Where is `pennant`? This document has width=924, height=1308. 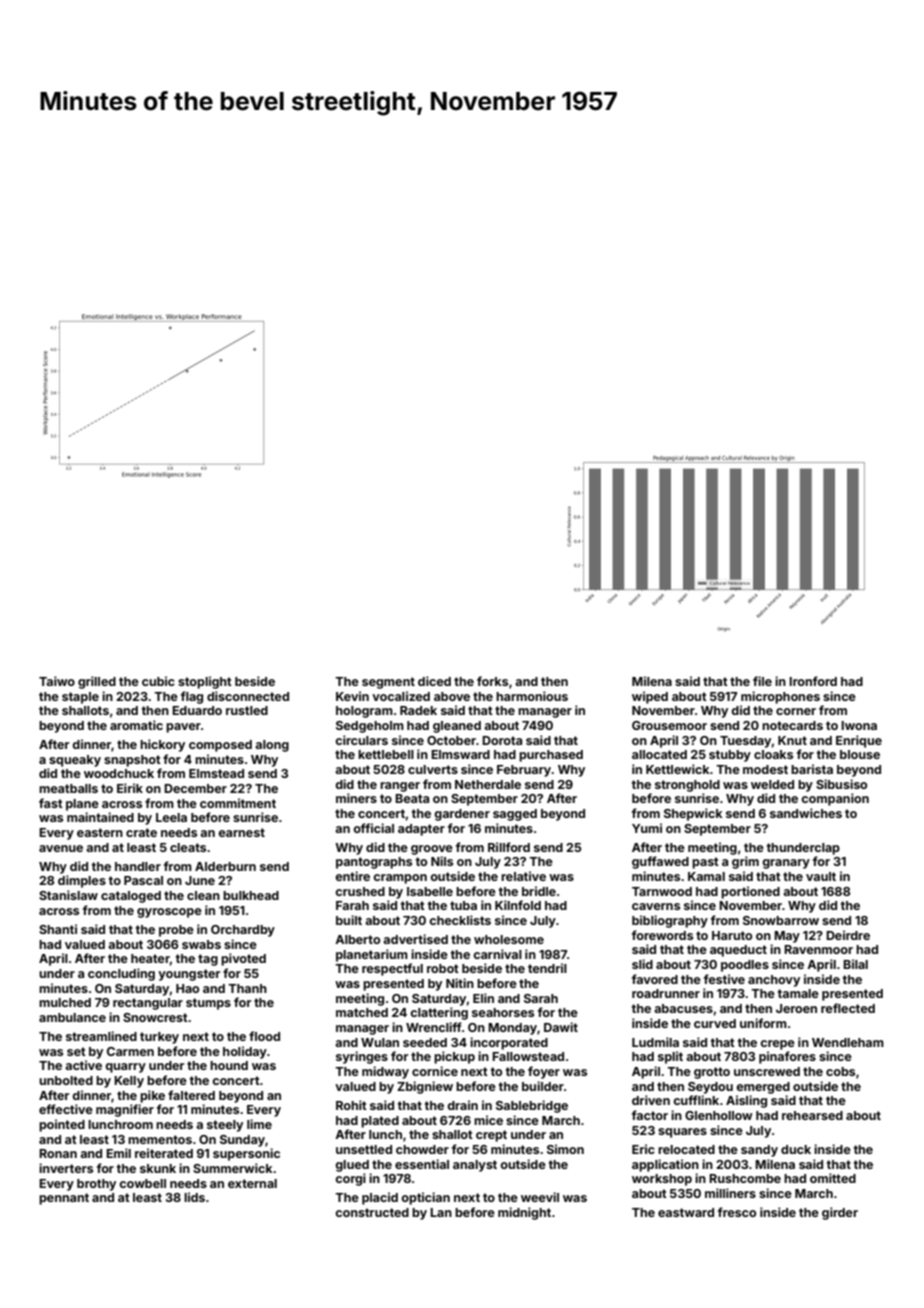
pennant is located at coordinates (64, 1199).
